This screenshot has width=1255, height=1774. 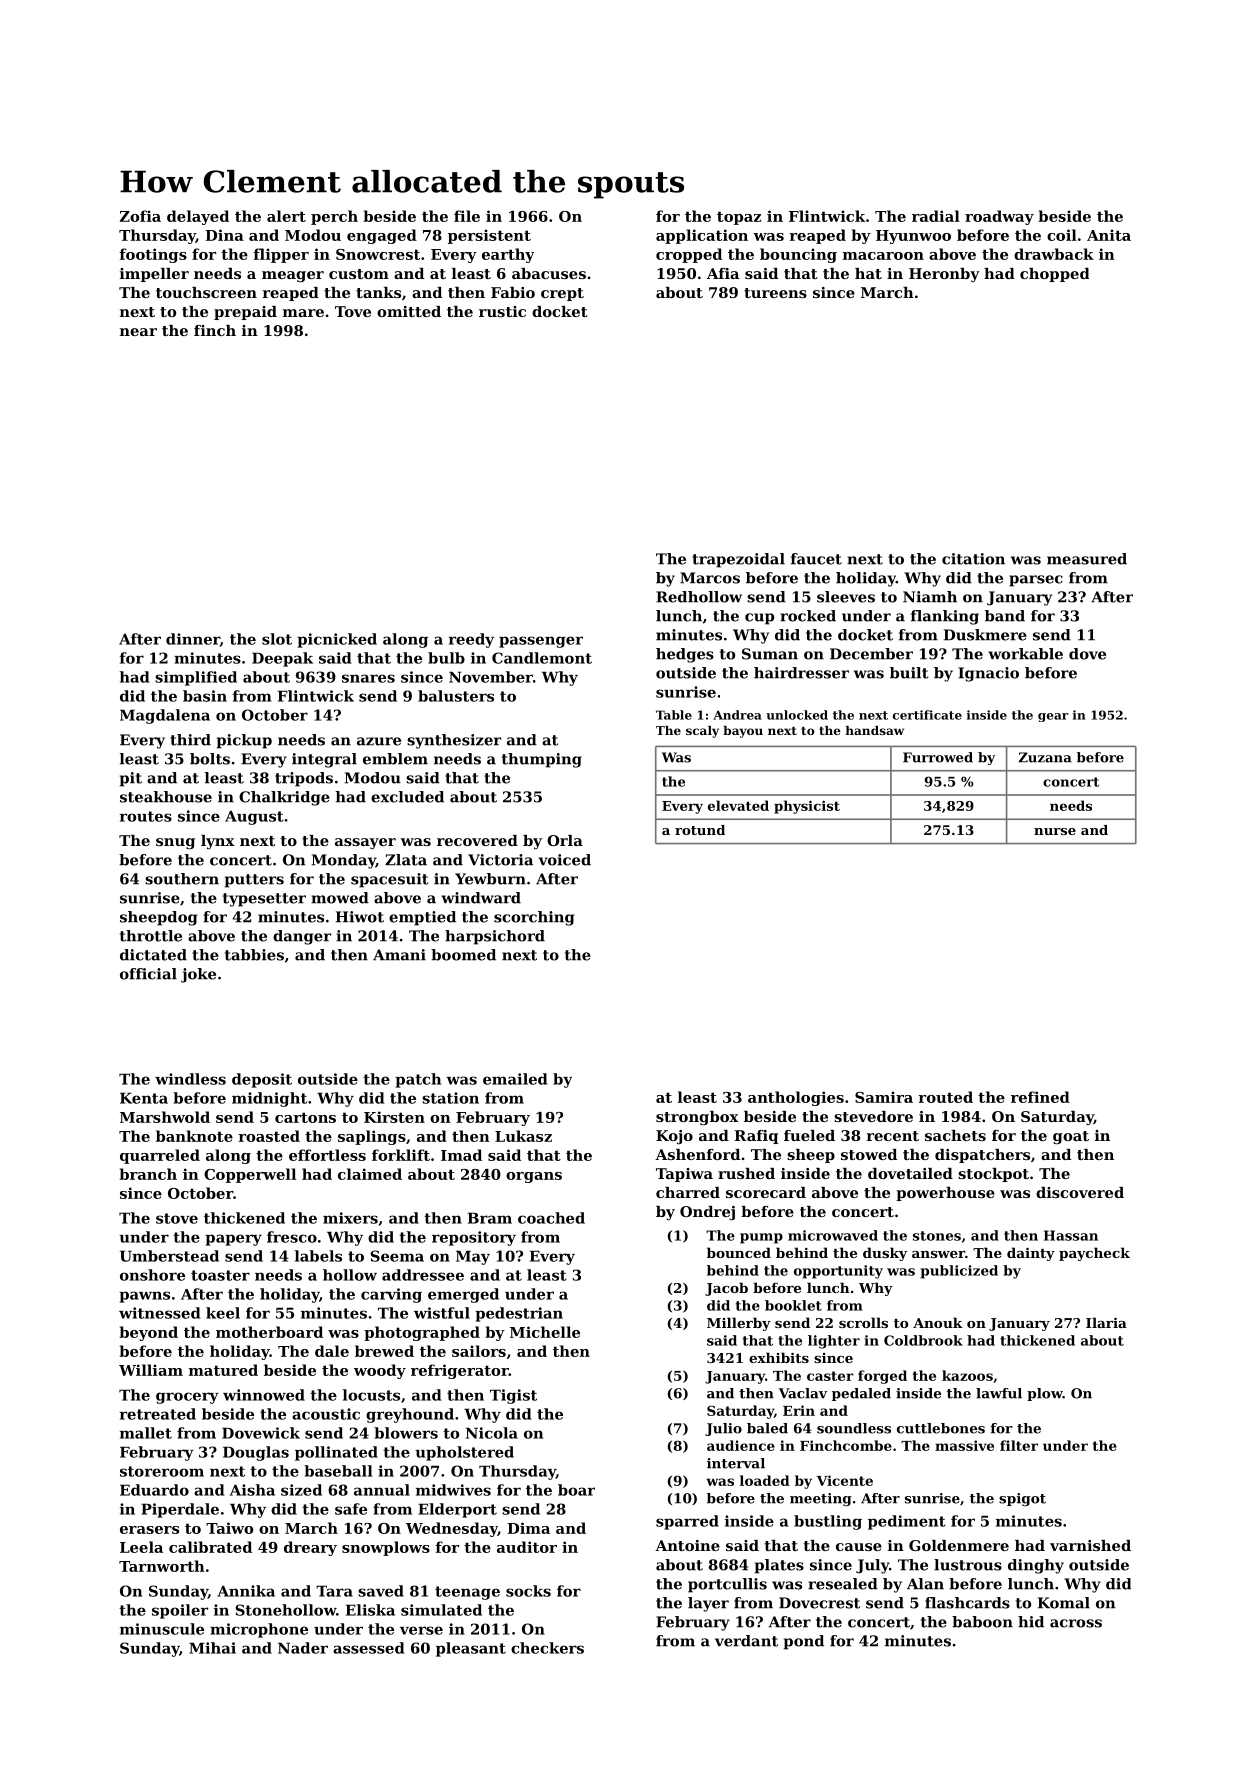 I want to click on trapezoidal, so click(x=738, y=560).
